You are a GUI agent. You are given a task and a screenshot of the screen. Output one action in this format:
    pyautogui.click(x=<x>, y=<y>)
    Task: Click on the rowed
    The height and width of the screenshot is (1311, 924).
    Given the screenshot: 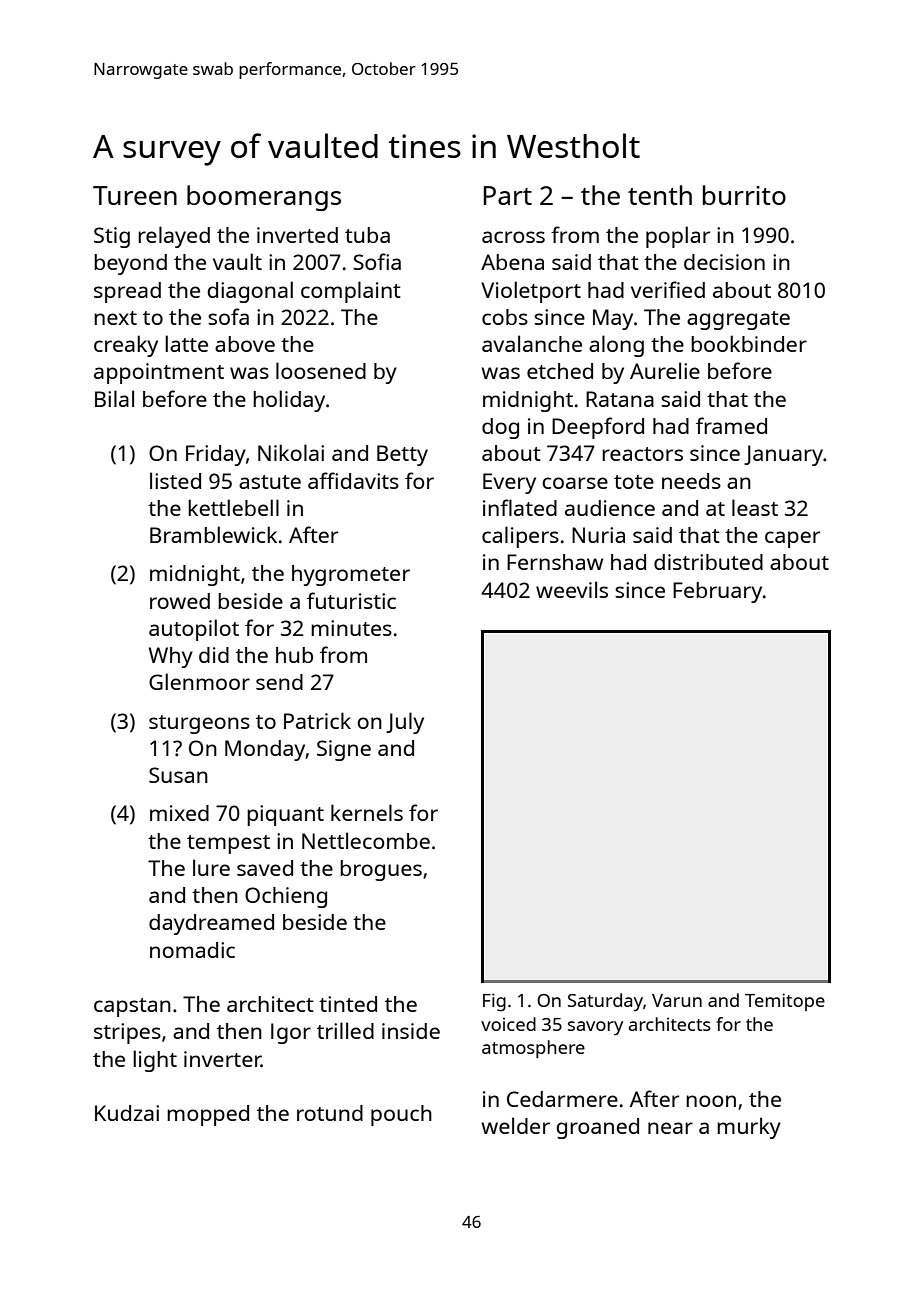 What is the action you would take?
    pyautogui.click(x=180, y=601)
